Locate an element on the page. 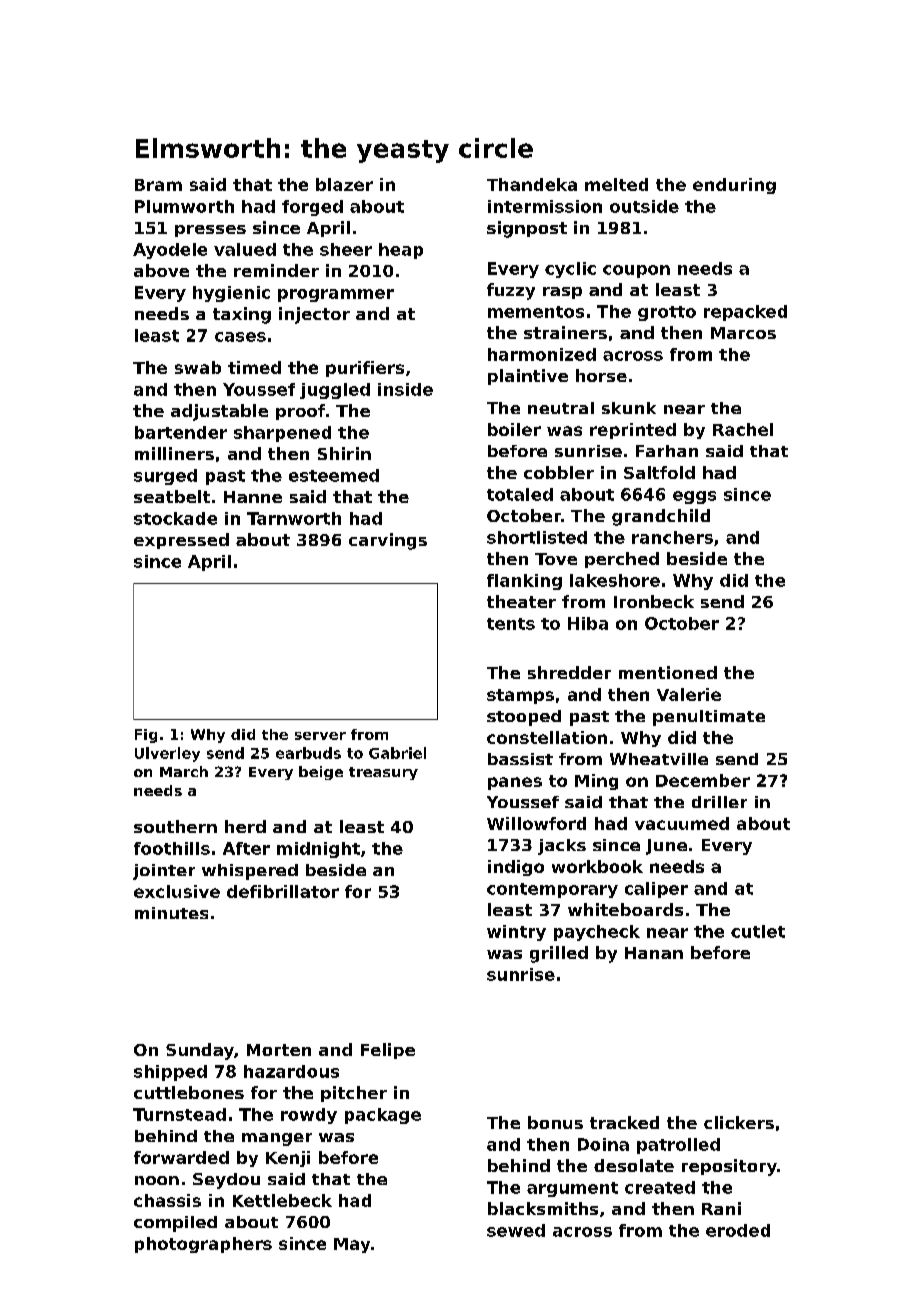 This document has height=1314, width=924. clickers is located at coordinates (739, 1122).
